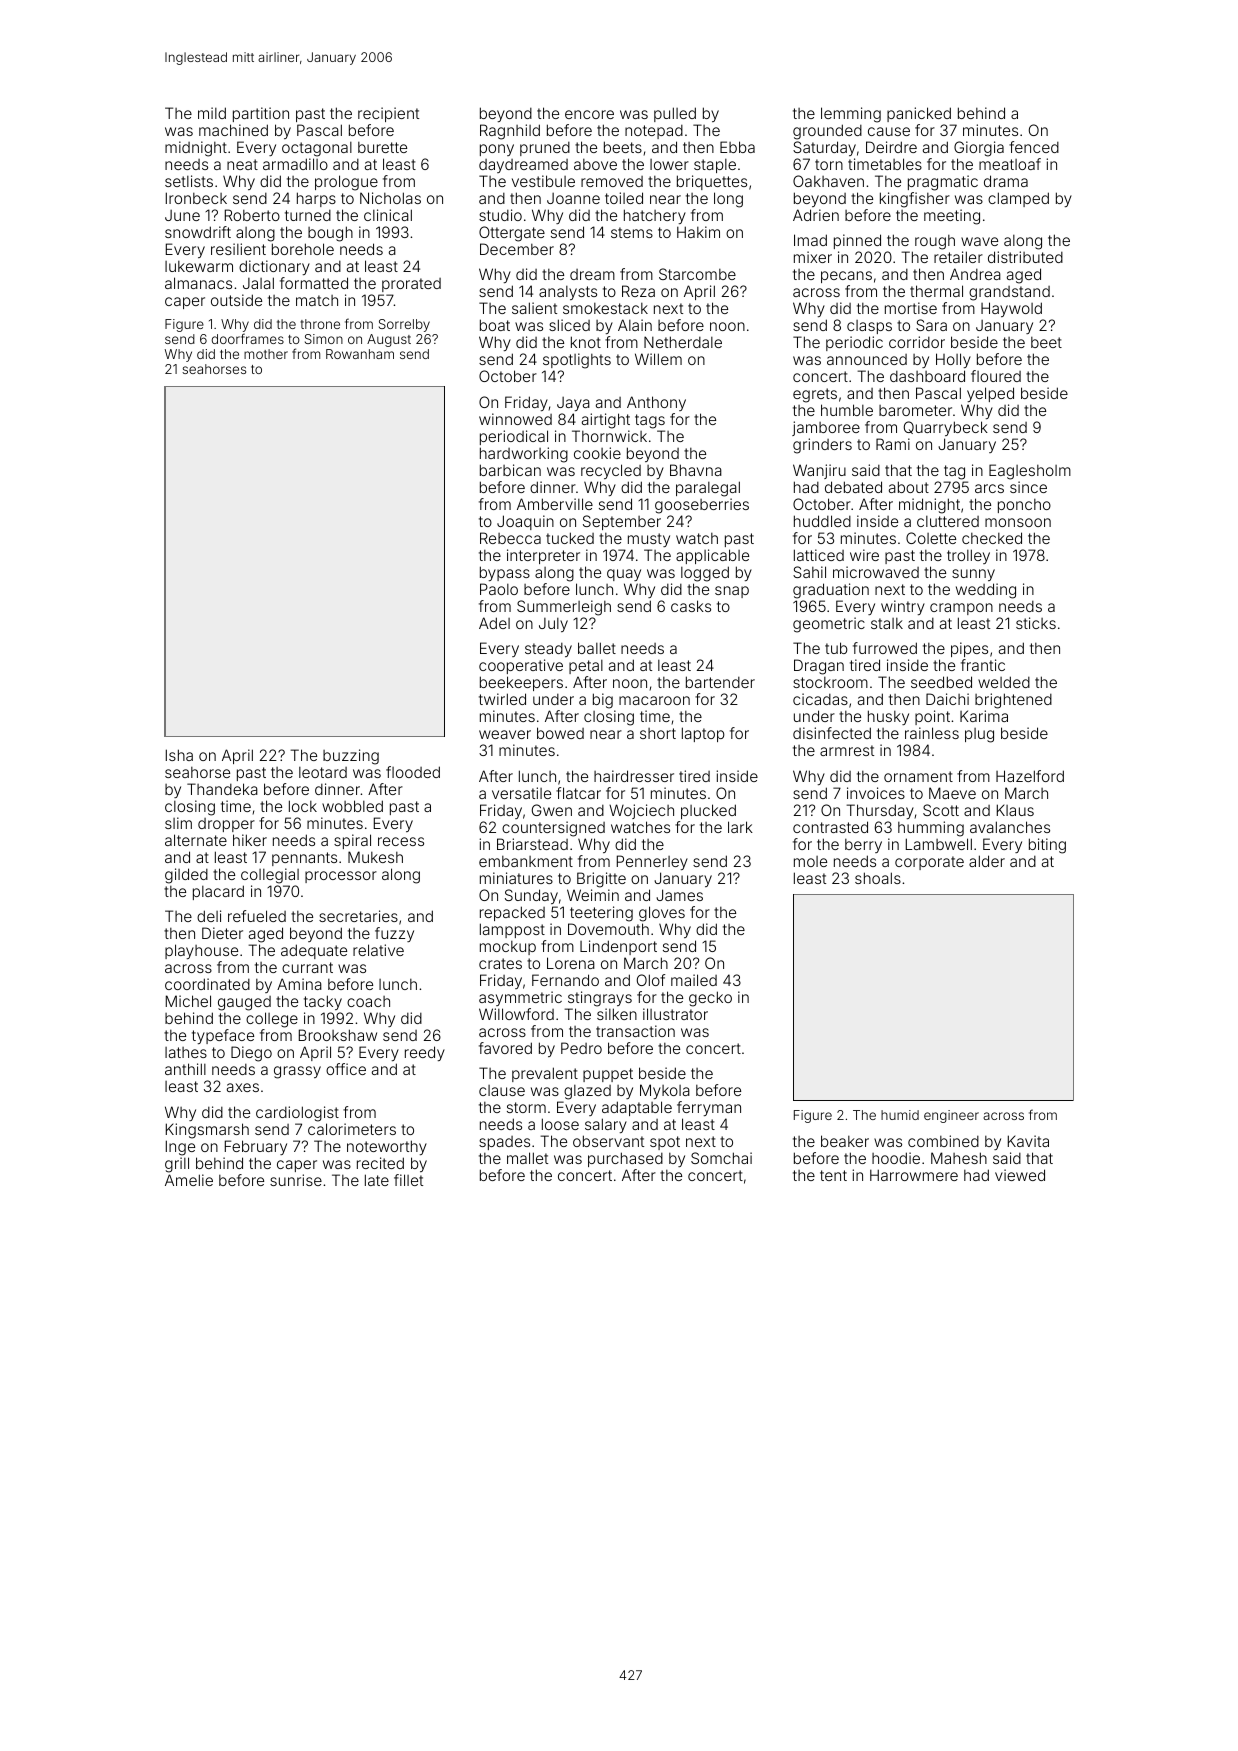  Describe the element at coordinates (625, 1159) in the document. I see `purchased` at that location.
